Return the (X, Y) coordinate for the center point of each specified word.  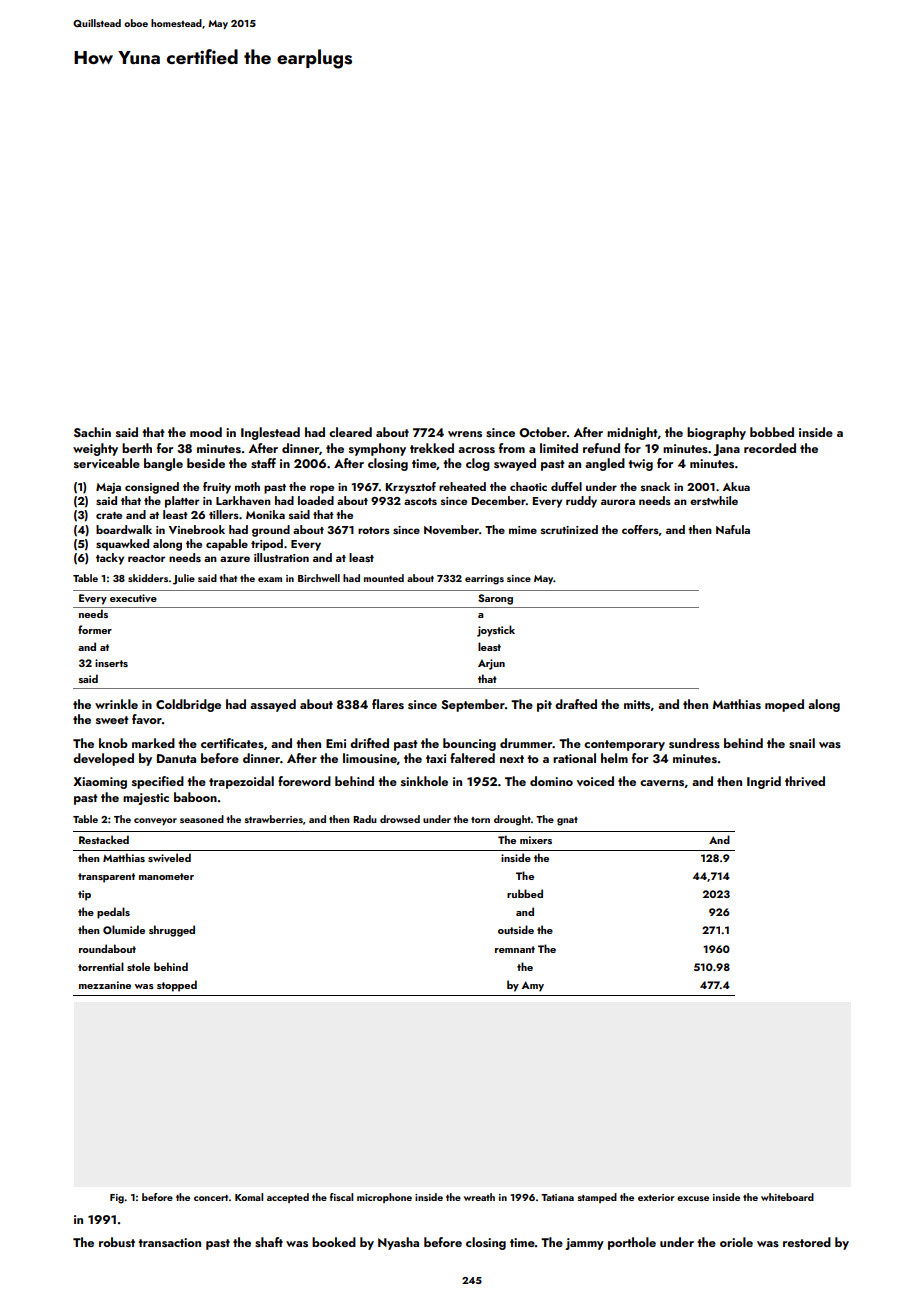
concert (211, 1197)
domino (551, 781)
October (543, 432)
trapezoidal (241, 782)
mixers (536, 840)
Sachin (92, 432)
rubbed (525, 893)
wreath (479, 1197)
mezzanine (105, 985)
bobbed (772, 432)
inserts (111, 663)
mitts (637, 704)
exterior (656, 1197)
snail (802, 743)
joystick (496, 631)
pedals (113, 913)
